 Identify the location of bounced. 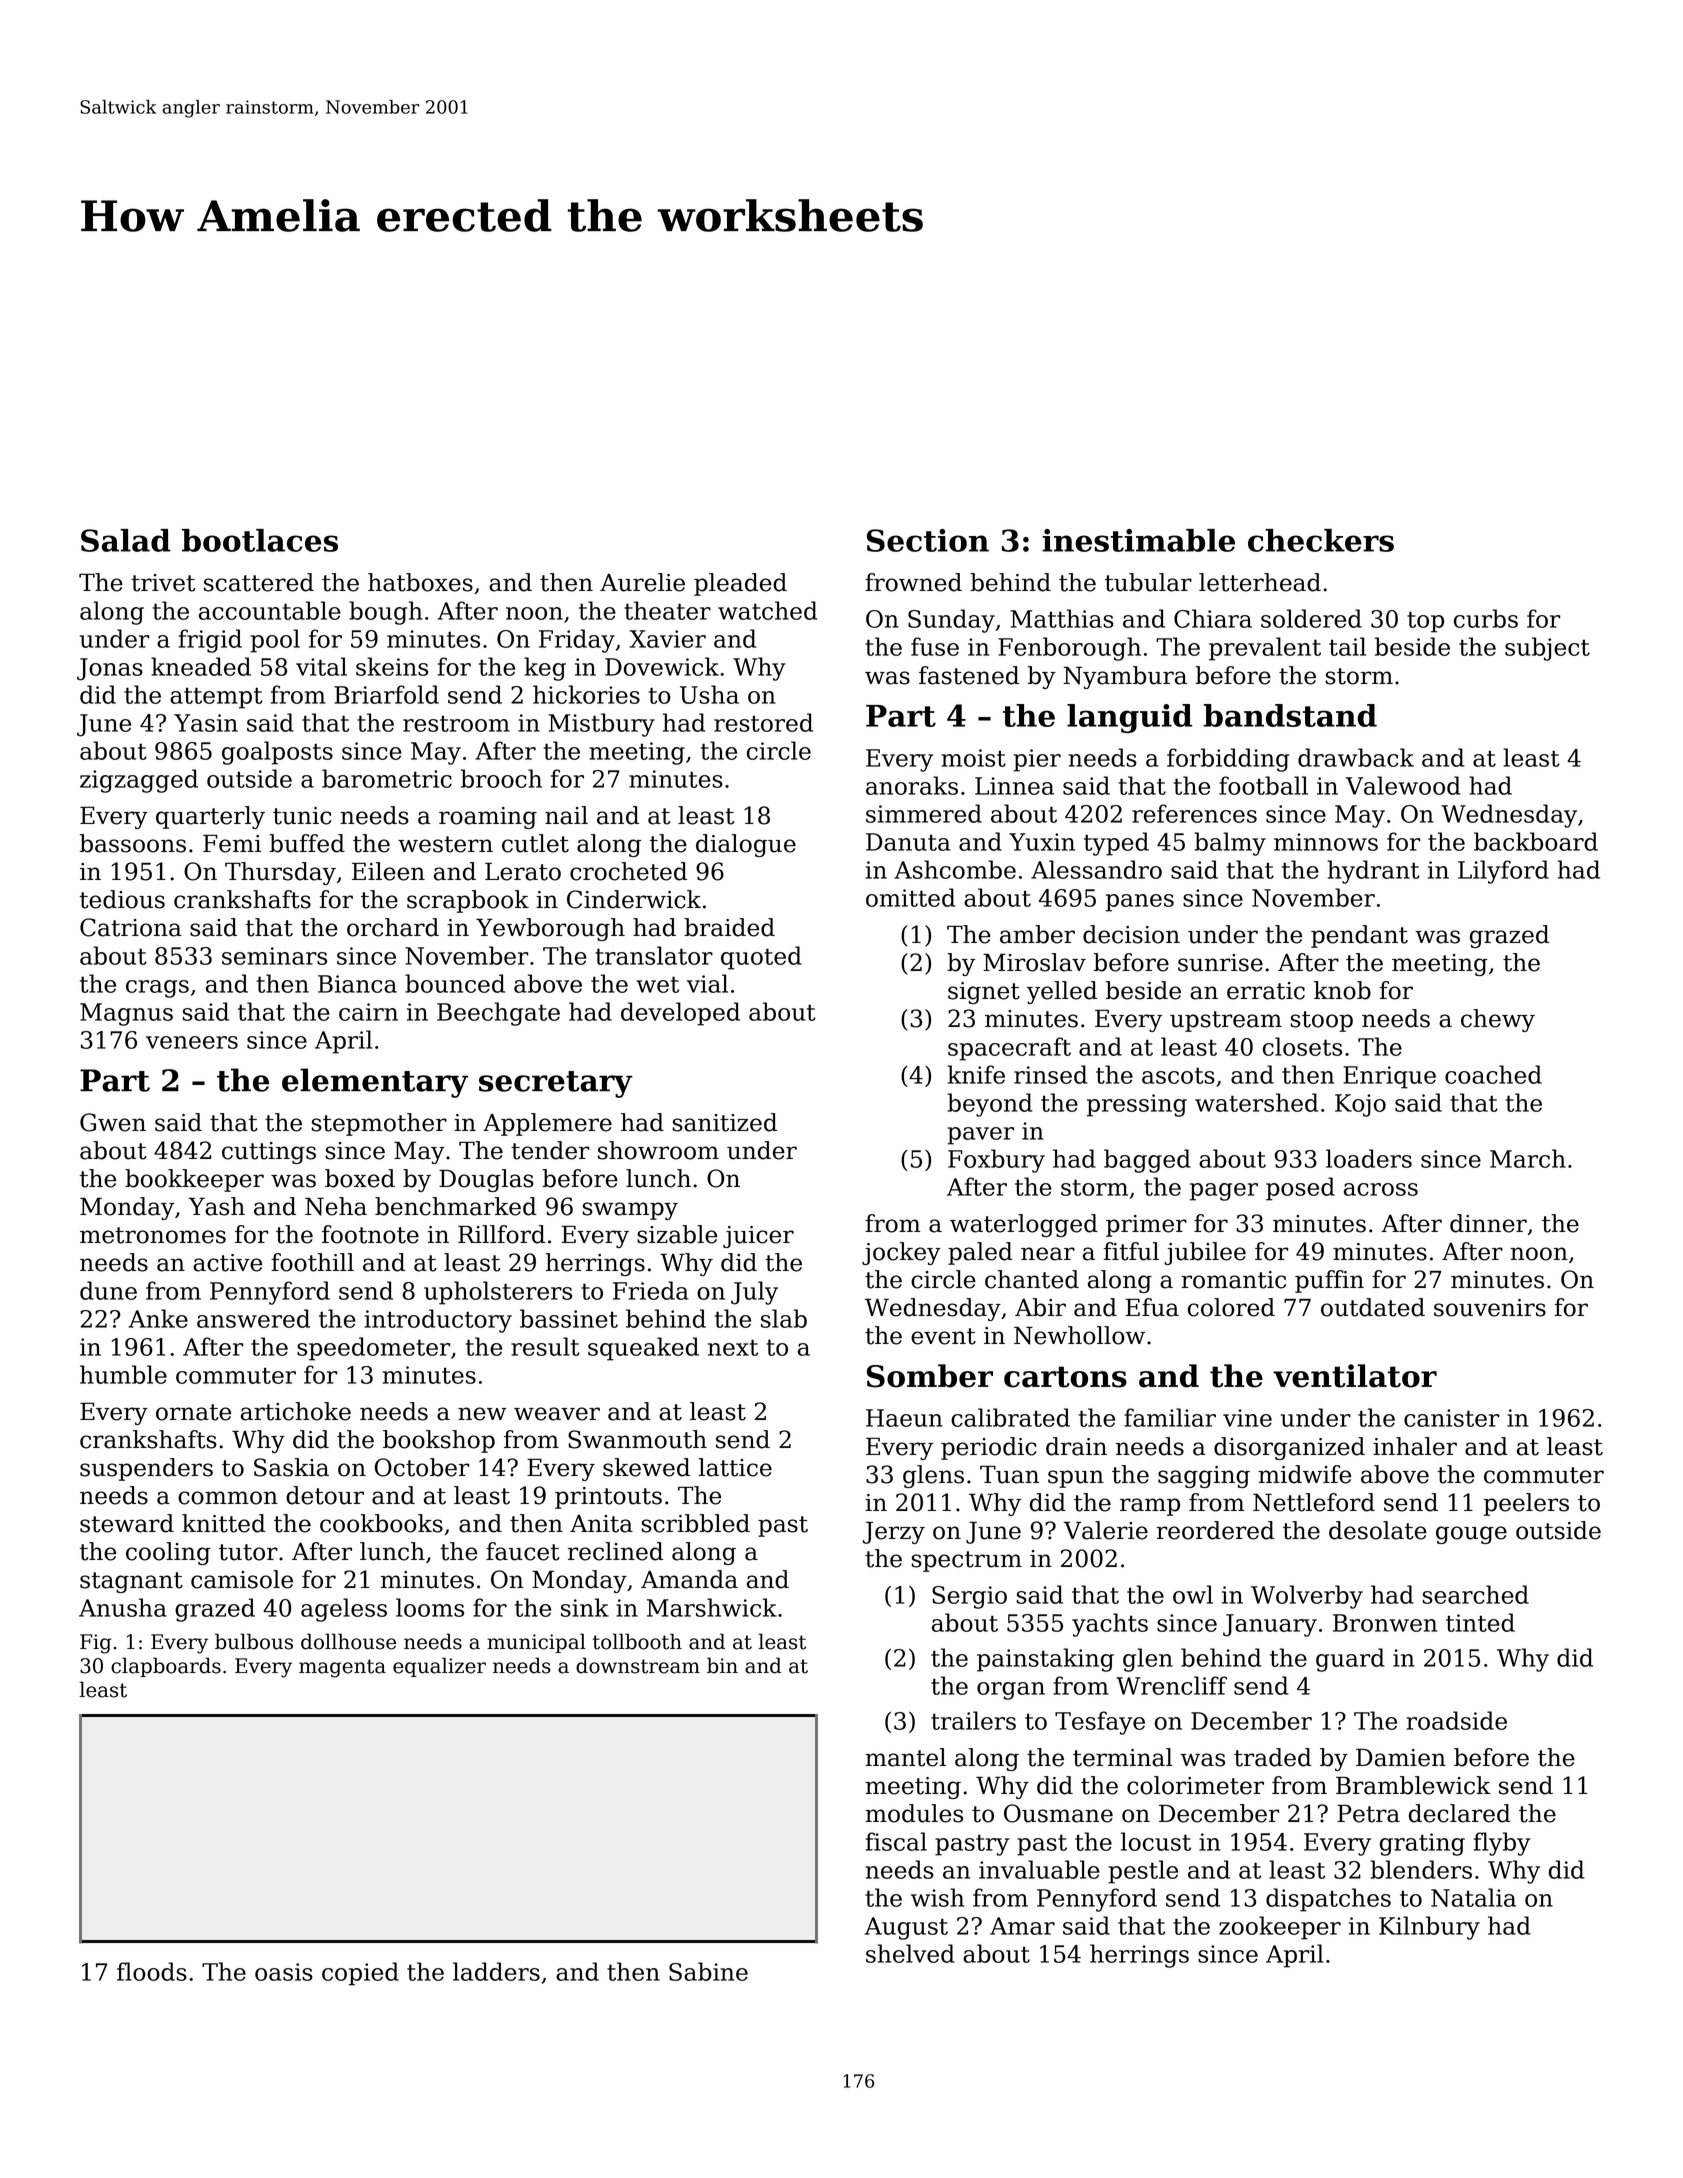
(455, 983).
